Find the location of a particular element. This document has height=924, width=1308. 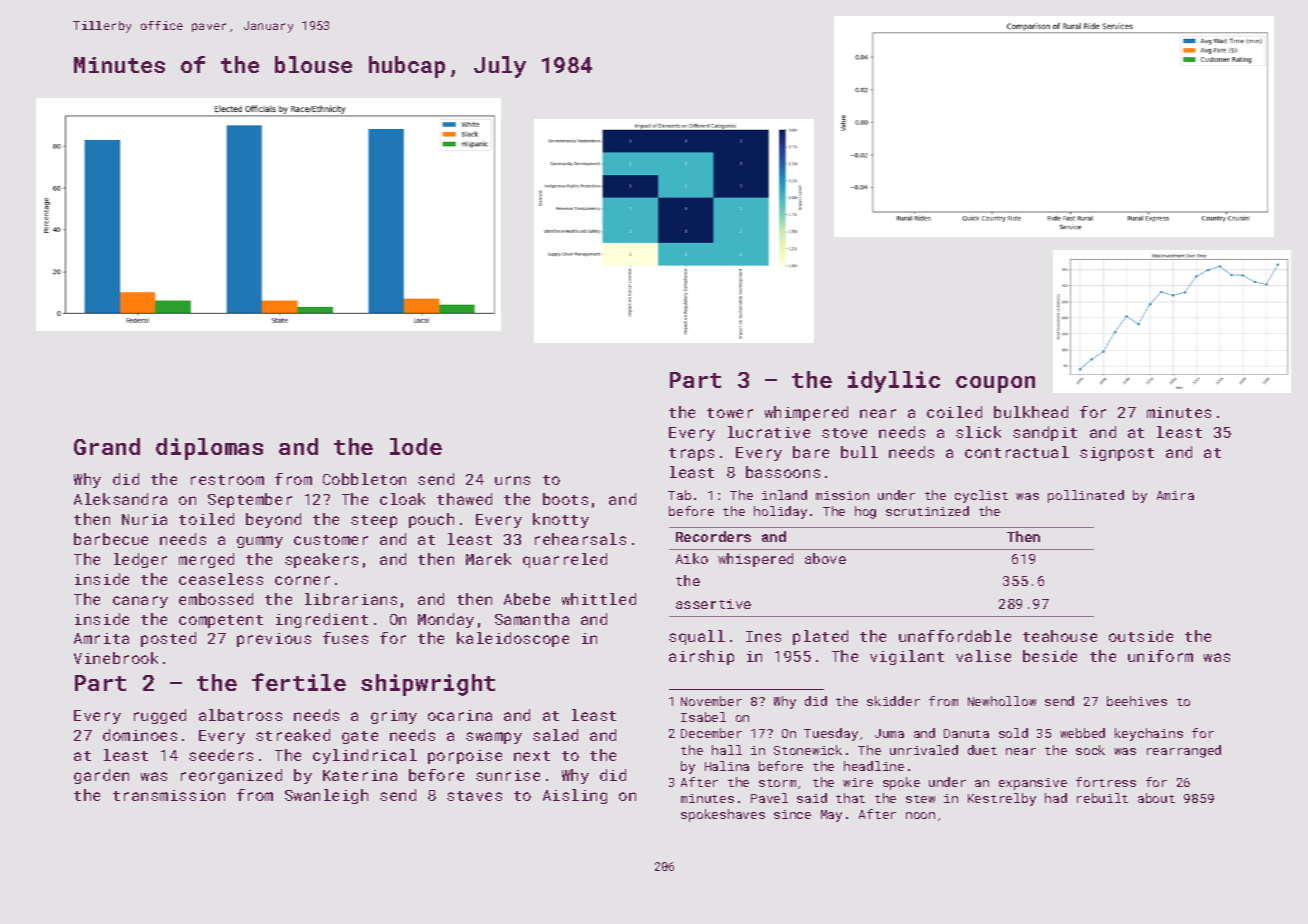

outside is located at coordinates (1141, 636).
